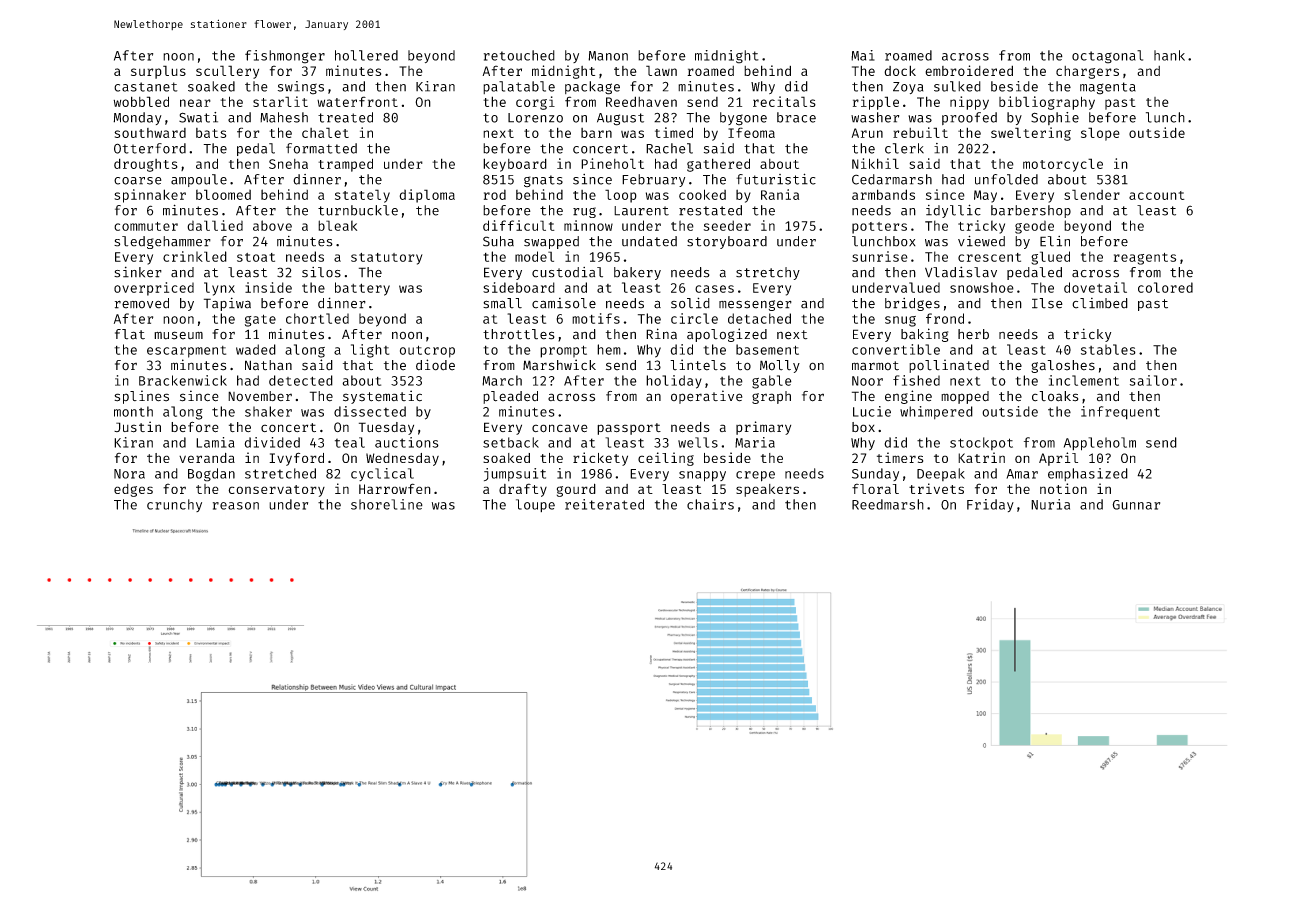 The height and width of the document is (924, 1308). I want to click on Manon, so click(608, 56).
